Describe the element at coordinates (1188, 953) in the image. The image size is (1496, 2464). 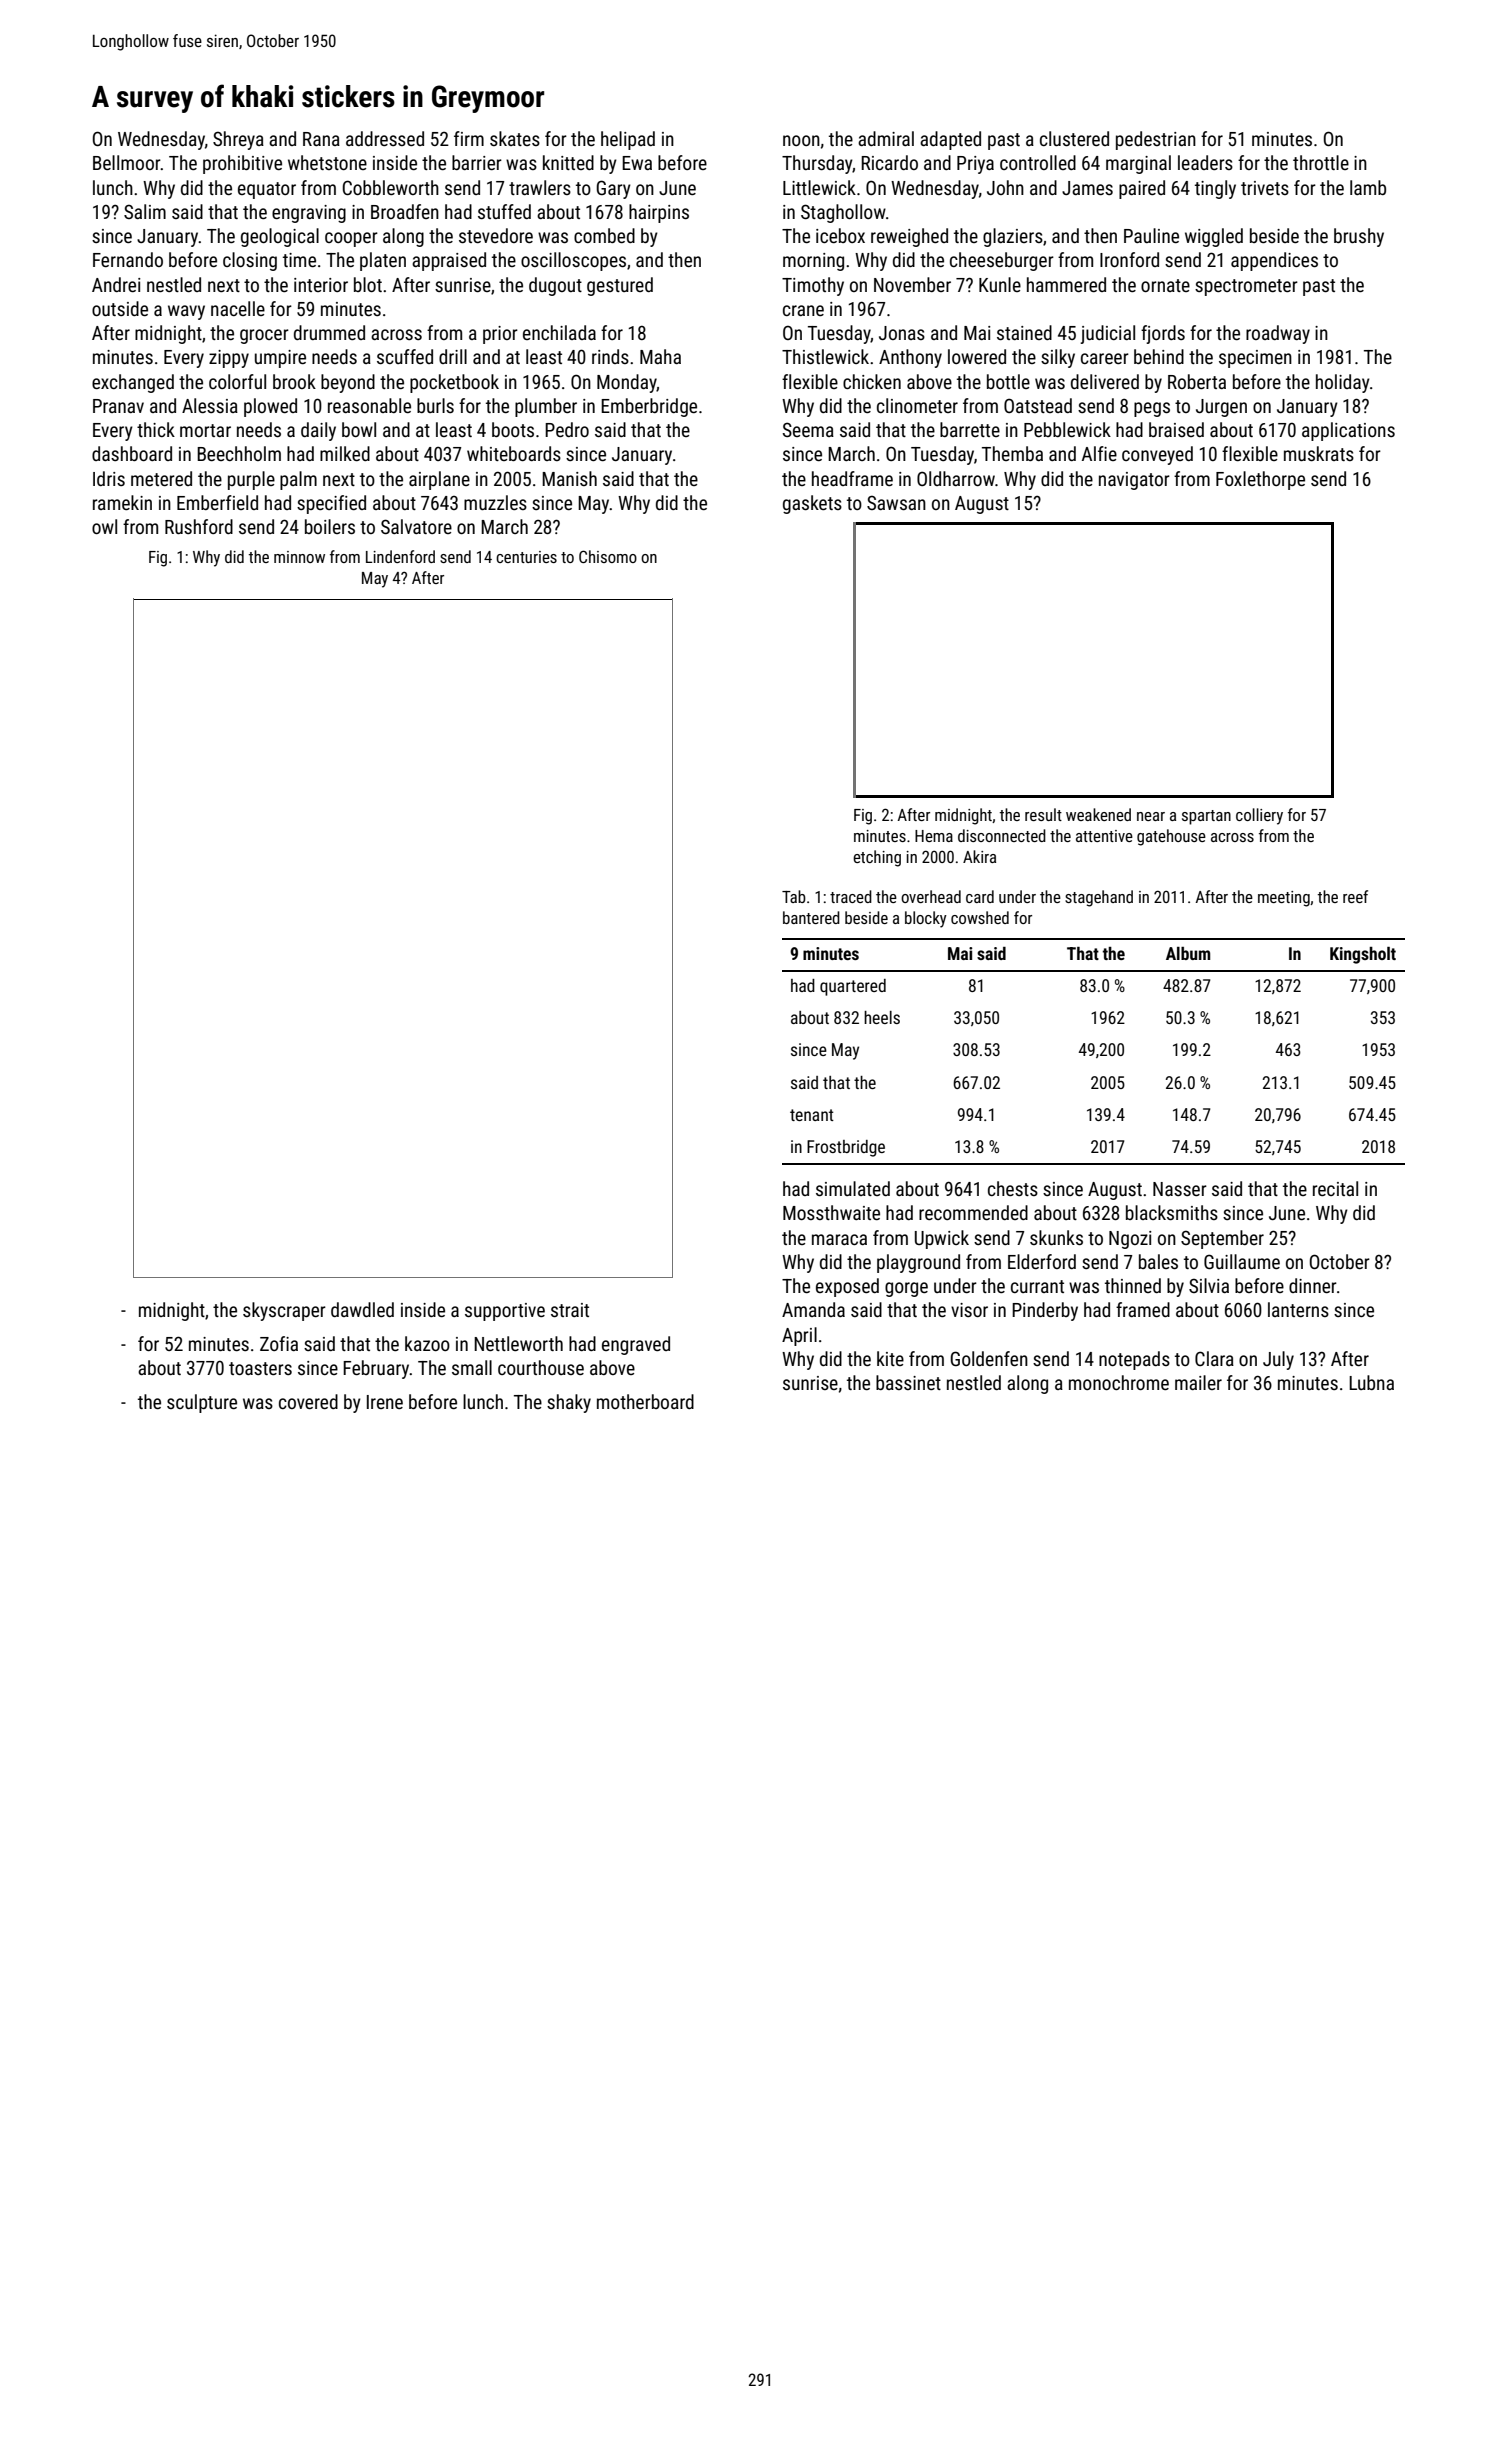
I see `Album` at that location.
